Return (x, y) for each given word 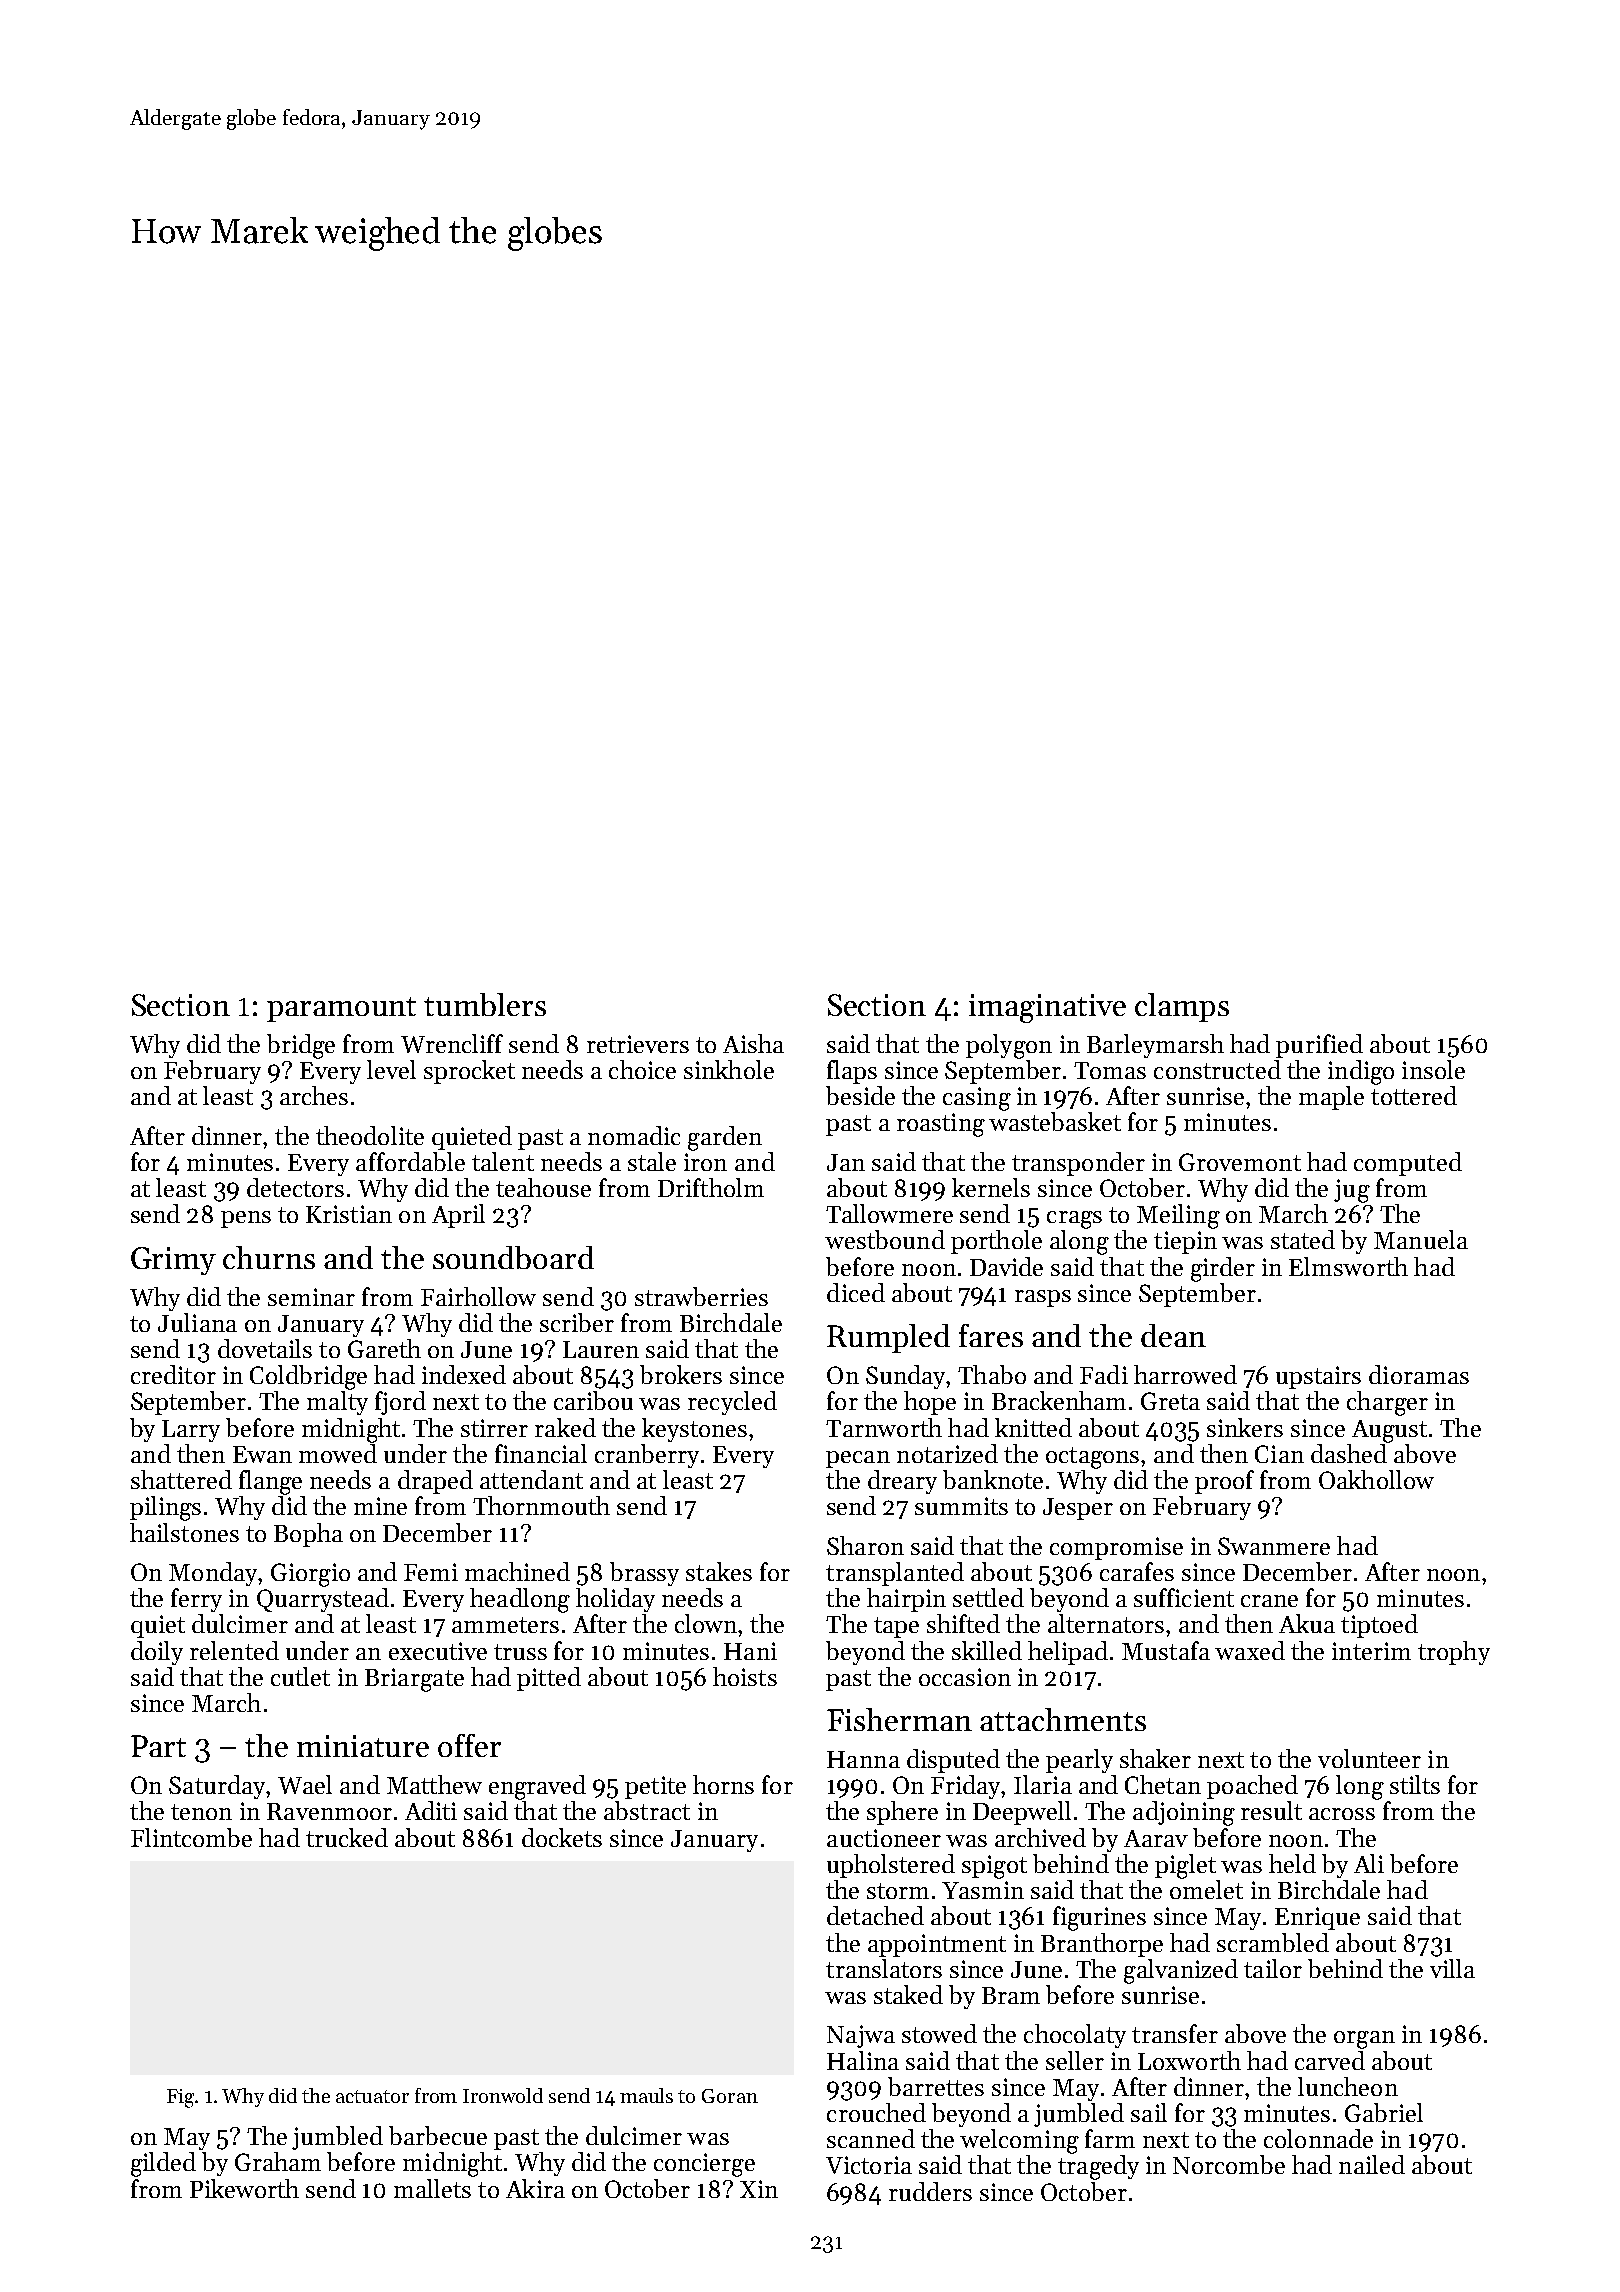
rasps (1043, 1298)
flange (270, 1482)
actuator (372, 2096)
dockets (562, 1837)
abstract (647, 1810)
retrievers (638, 1044)
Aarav (1156, 1838)
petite (655, 1787)
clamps (1182, 1007)
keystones (694, 1430)
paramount (341, 1009)
